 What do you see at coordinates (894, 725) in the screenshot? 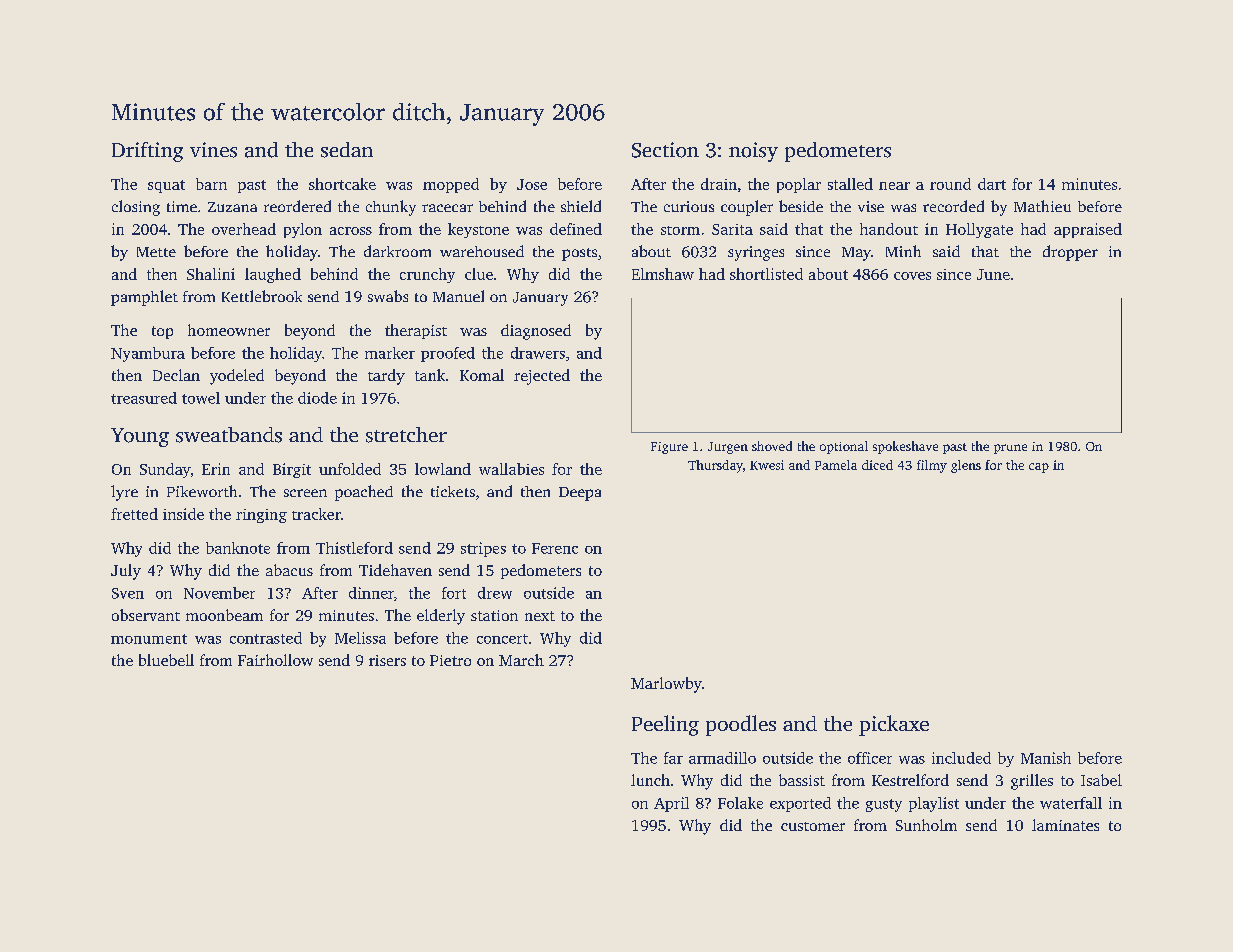
I see `pickaxe` at bounding box center [894, 725].
